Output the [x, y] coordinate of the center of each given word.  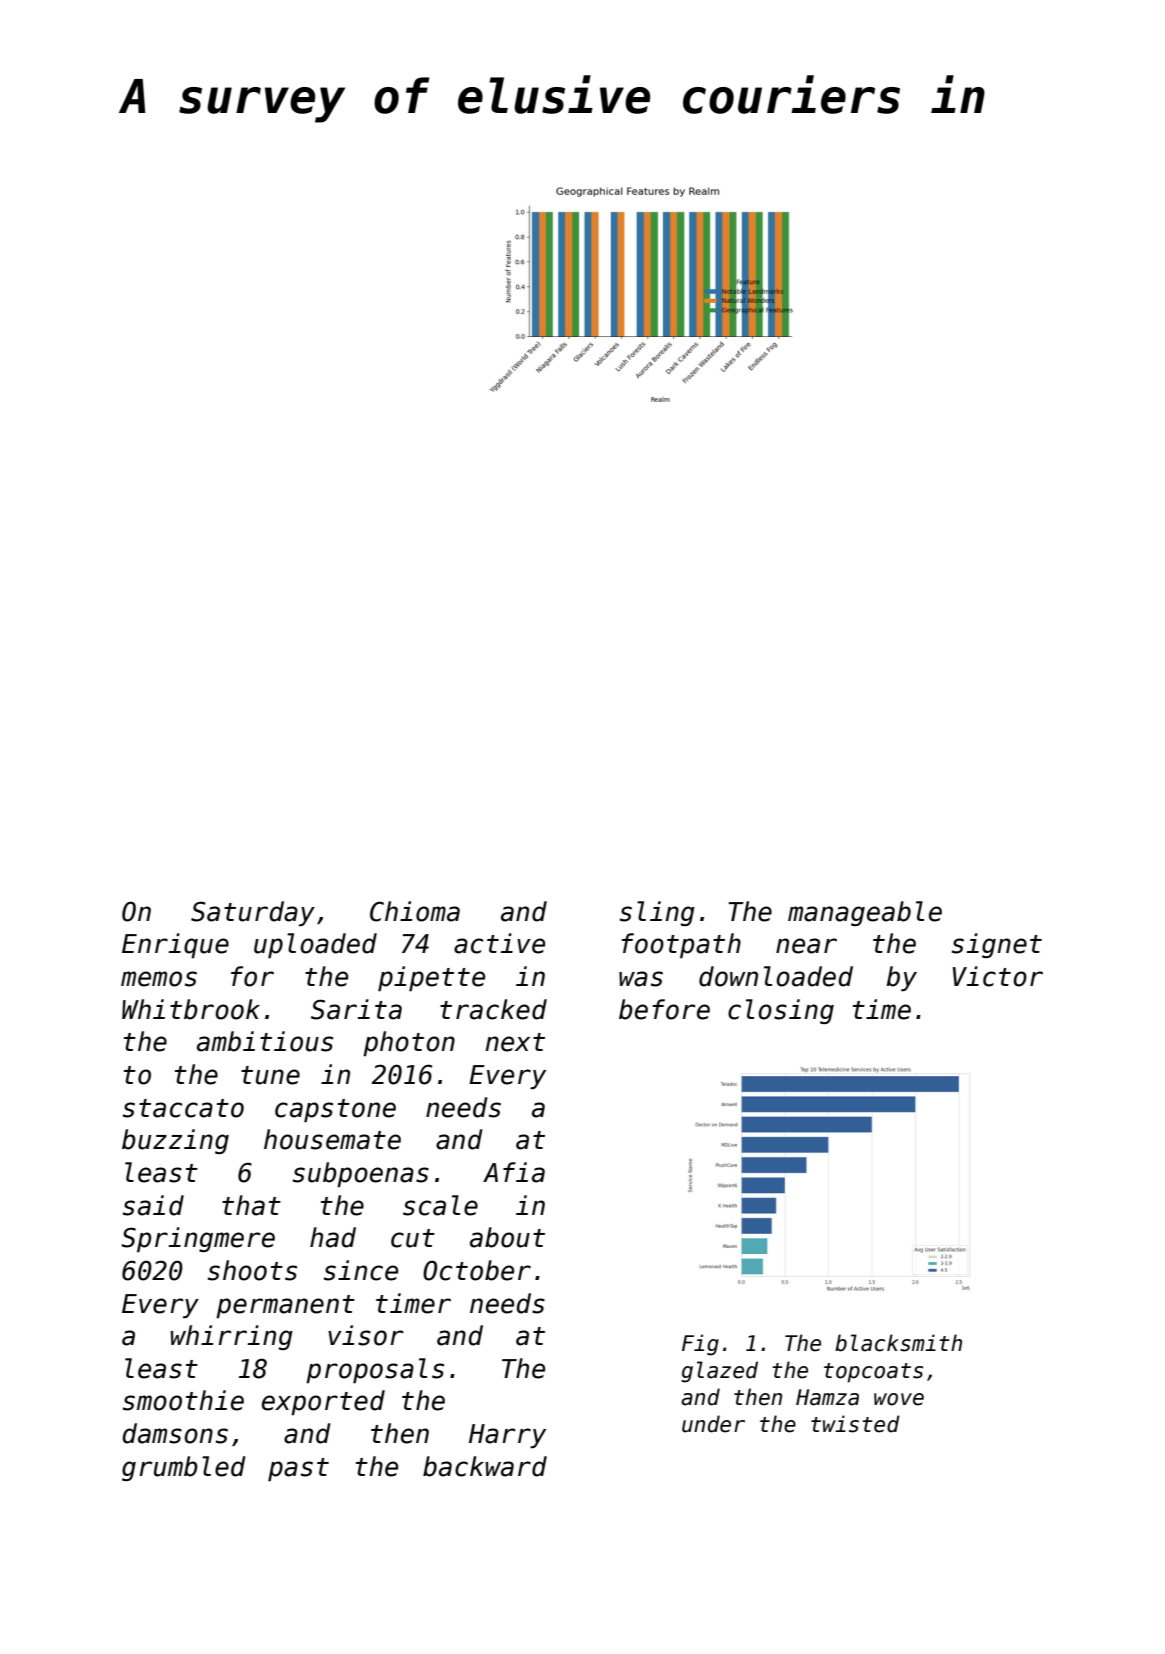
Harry [507, 1436]
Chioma [415, 911]
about [507, 1237]
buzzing [175, 1141]
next [515, 1042]
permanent [285, 1306]
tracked [493, 1009]
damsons [175, 1433]
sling [657, 913]
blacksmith [898, 1343]
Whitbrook [191, 1009]
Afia [514, 1172]
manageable [865, 913]
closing [781, 1011]
